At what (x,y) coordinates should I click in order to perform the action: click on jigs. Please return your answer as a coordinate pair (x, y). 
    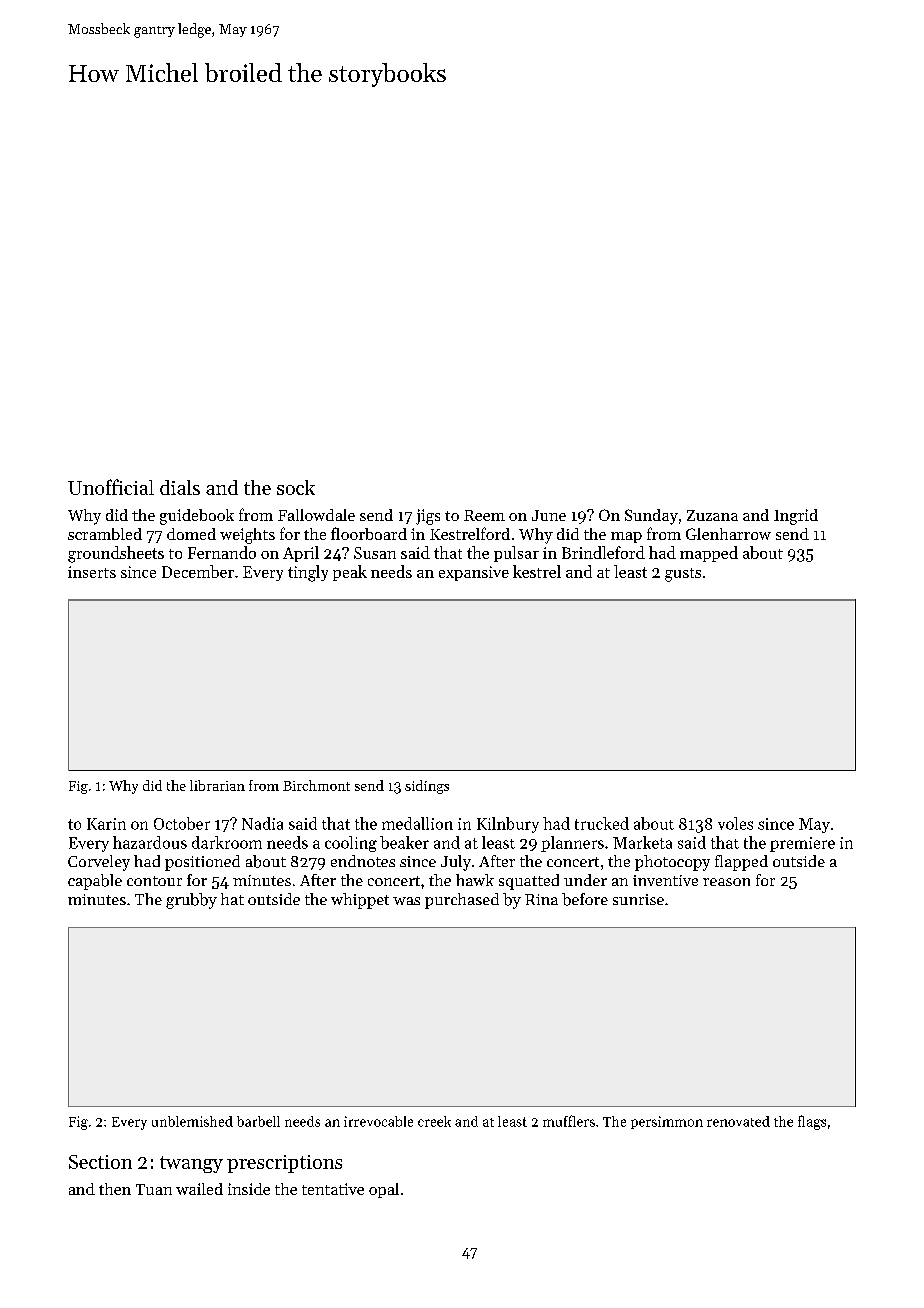
    Looking at the image, I should click on (428, 517).
